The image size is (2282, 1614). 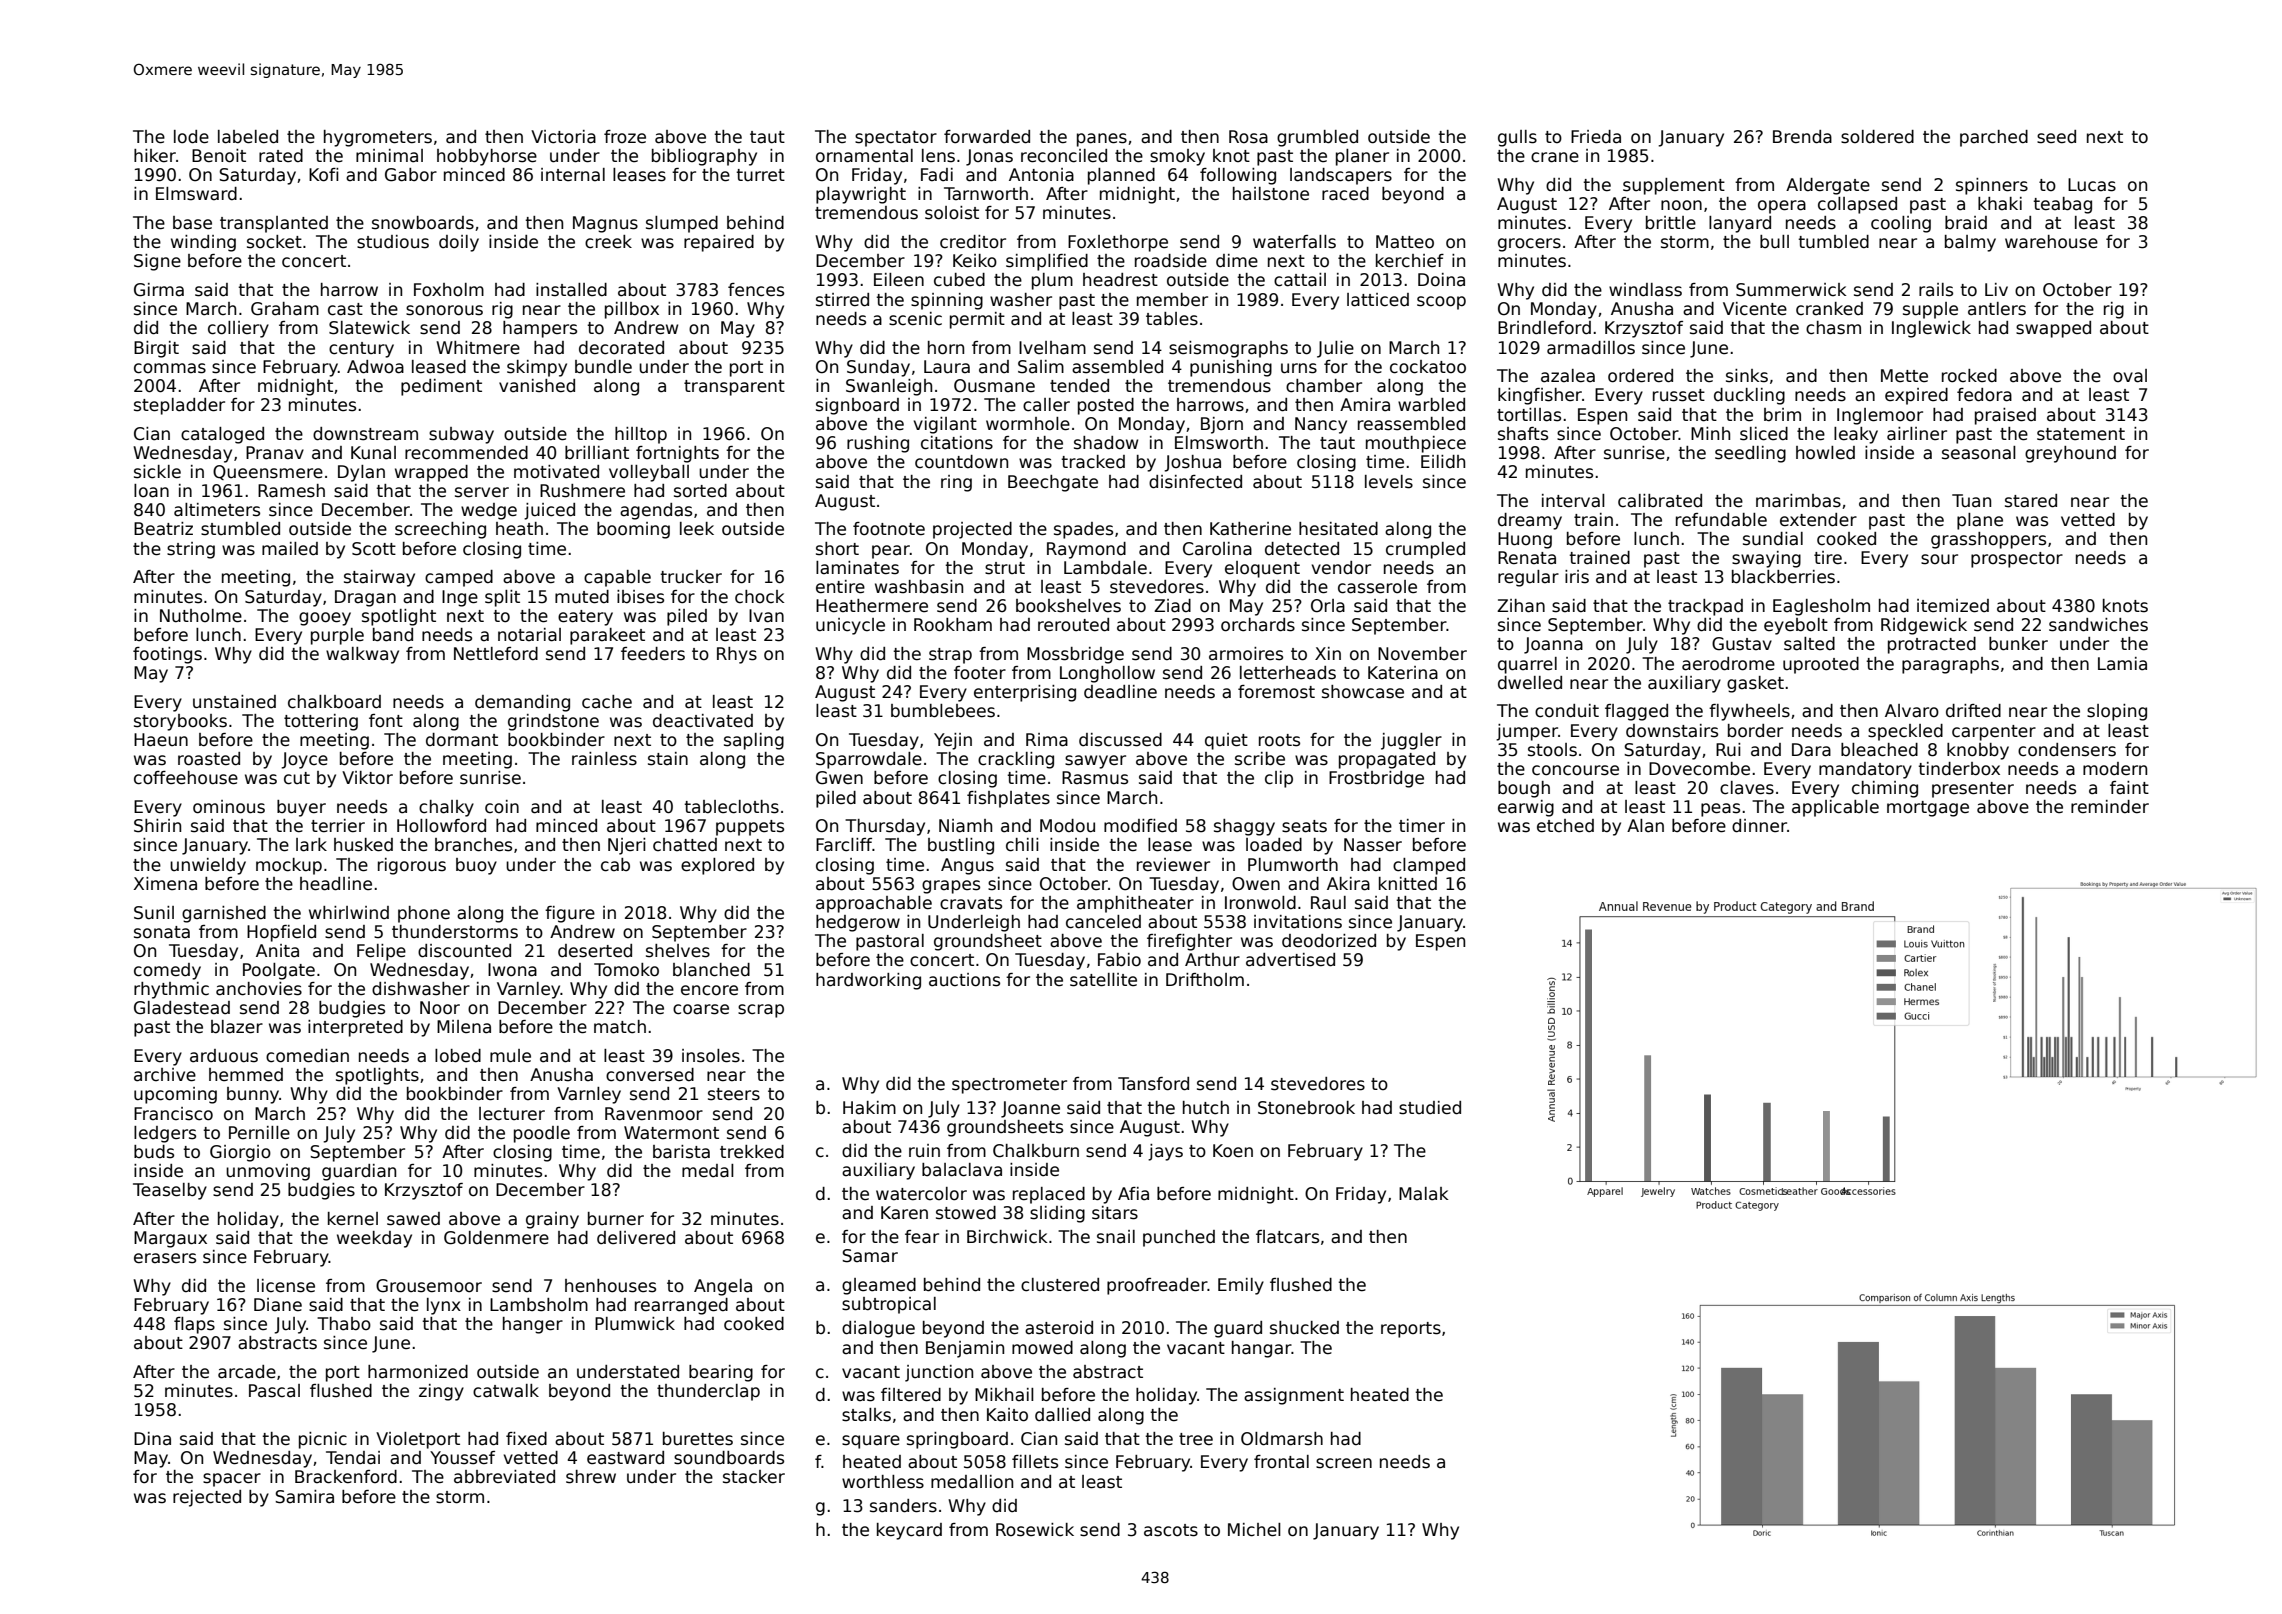 I want to click on oval, so click(x=2130, y=376).
